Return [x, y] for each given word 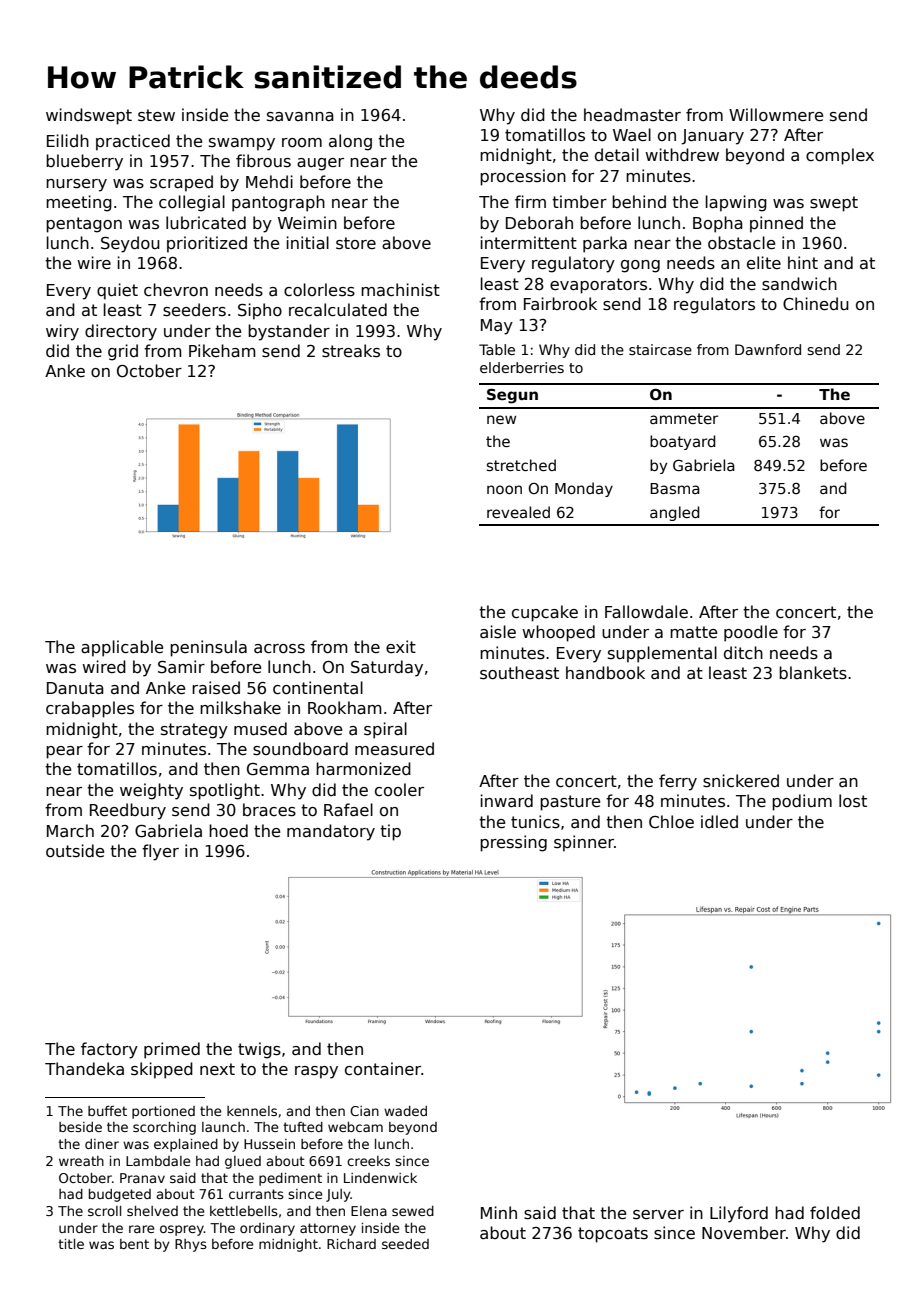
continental [318, 688]
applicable [122, 648]
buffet [107, 1110]
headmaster [632, 115]
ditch [743, 653]
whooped [558, 633]
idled [719, 821]
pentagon [84, 225]
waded [405, 1111]
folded [835, 1212]
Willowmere [776, 114]
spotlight [225, 791]
